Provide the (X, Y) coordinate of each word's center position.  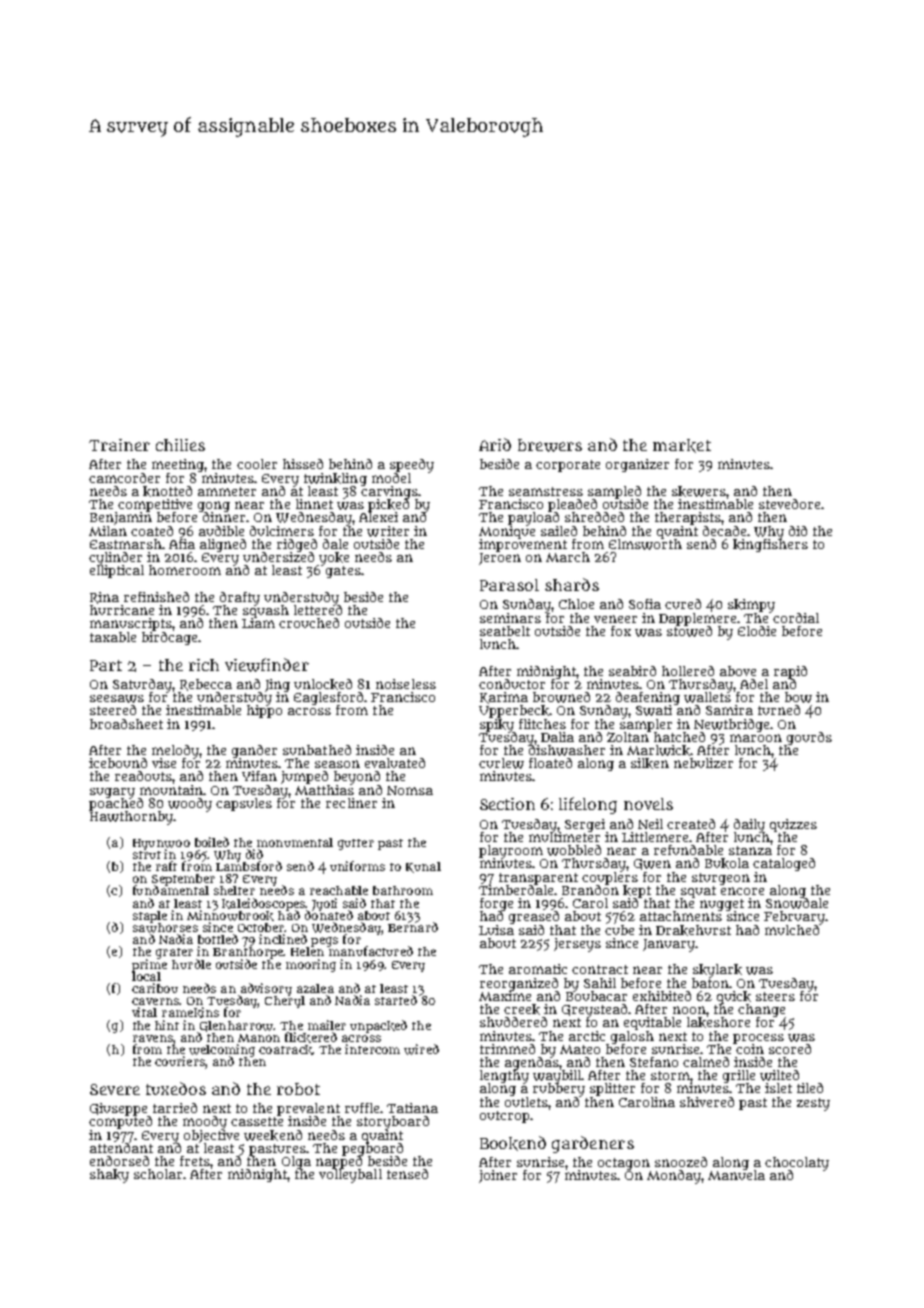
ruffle (362, 1108)
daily (749, 825)
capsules (244, 804)
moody (205, 1123)
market (682, 446)
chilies (180, 445)
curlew (501, 763)
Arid (495, 444)
